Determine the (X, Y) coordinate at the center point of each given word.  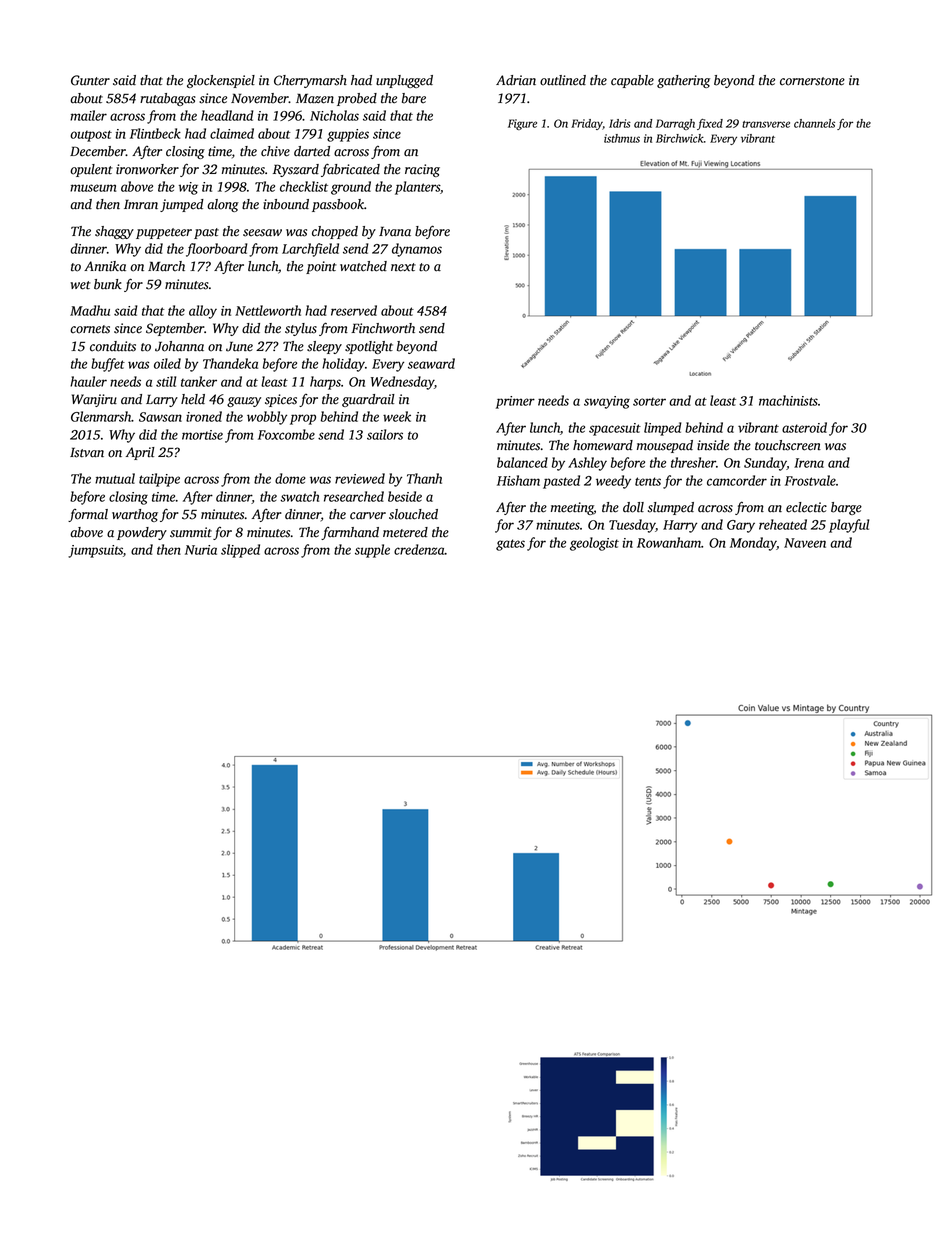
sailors (385, 434)
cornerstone (812, 81)
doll (633, 507)
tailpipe (159, 480)
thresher (693, 462)
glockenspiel (221, 81)
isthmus (622, 138)
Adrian (516, 80)
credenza (419, 549)
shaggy (114, 232)
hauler (88, 381)
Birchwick (680, 138)
